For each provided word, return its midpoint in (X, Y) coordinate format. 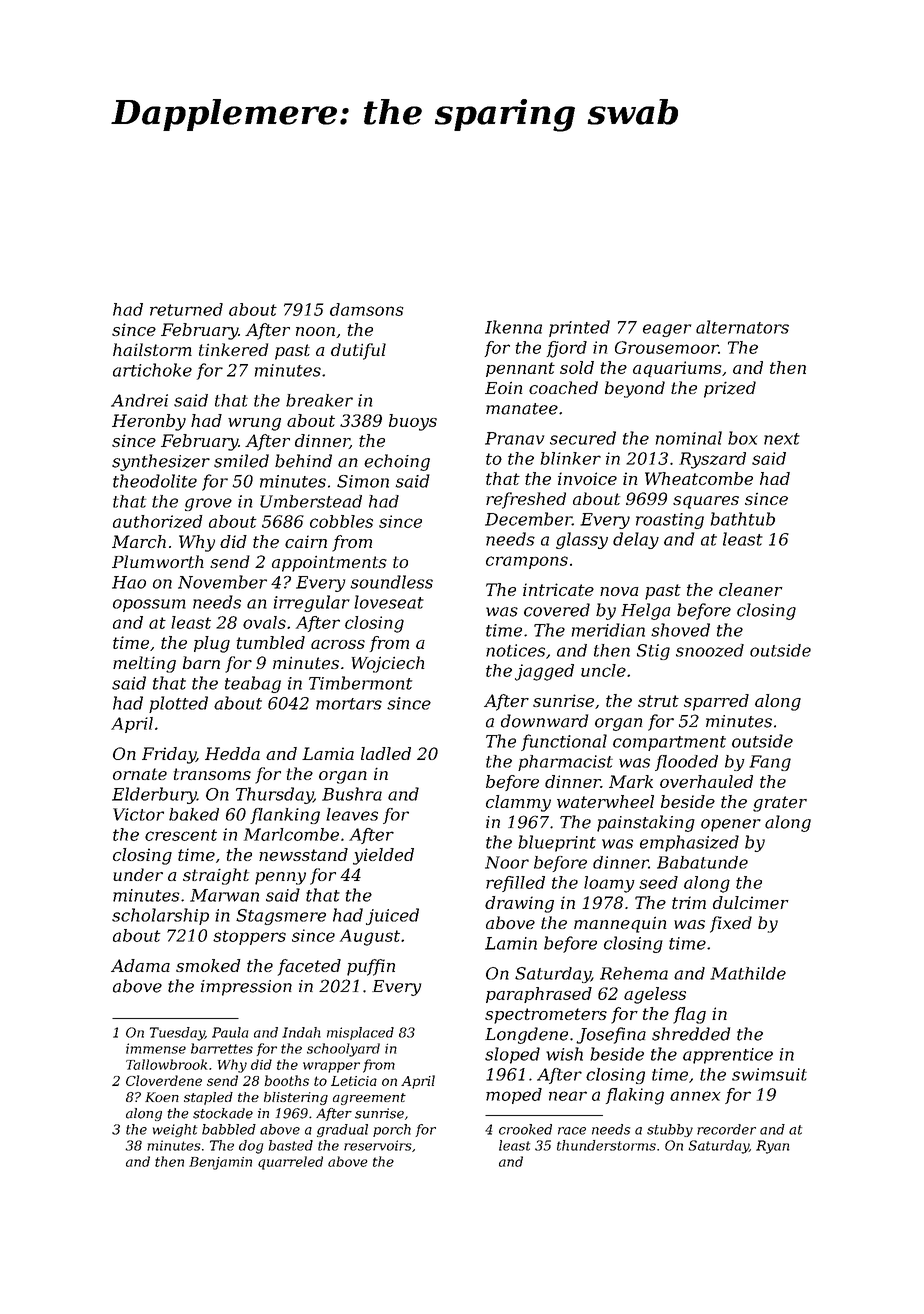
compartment (669, 743)
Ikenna (513, 327)
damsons (366, 309)
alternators (742, 327)
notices (515, 650)
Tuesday (177, 1034)
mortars (349, 704)
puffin (371, 967)
